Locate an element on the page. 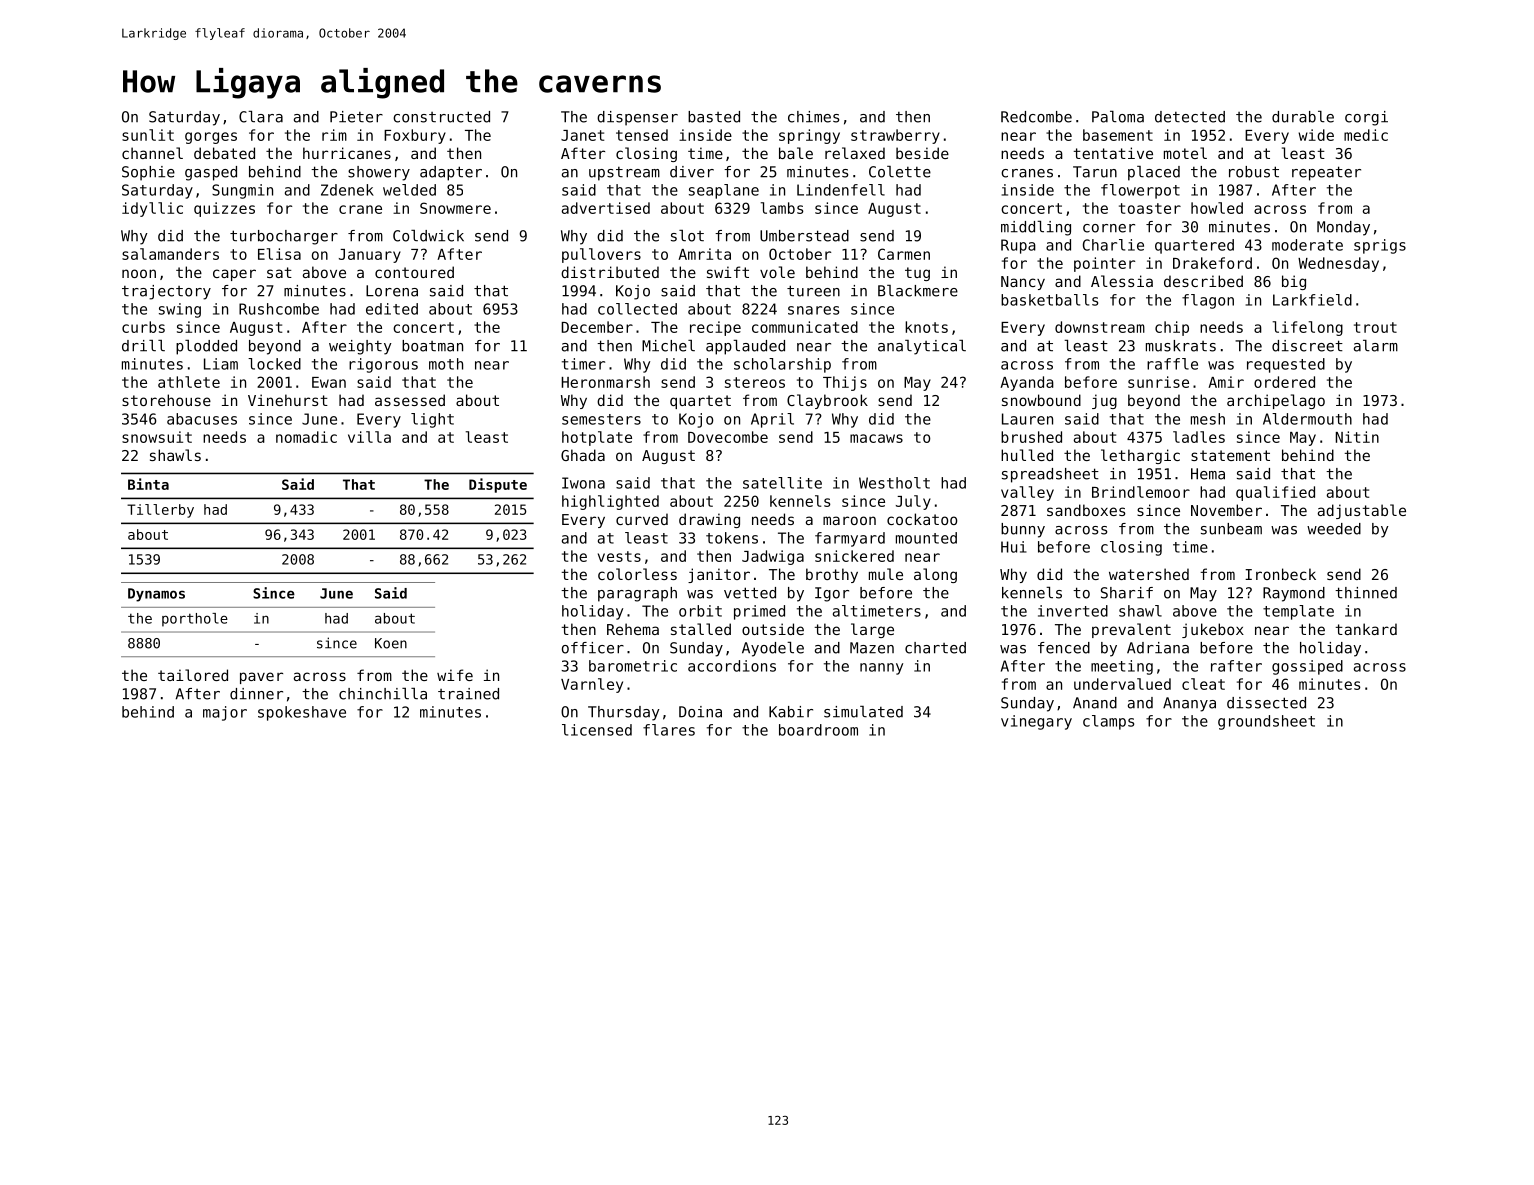 The width and height of the document is (1534, 1185). porthole is located at coordinates (195, 620).
